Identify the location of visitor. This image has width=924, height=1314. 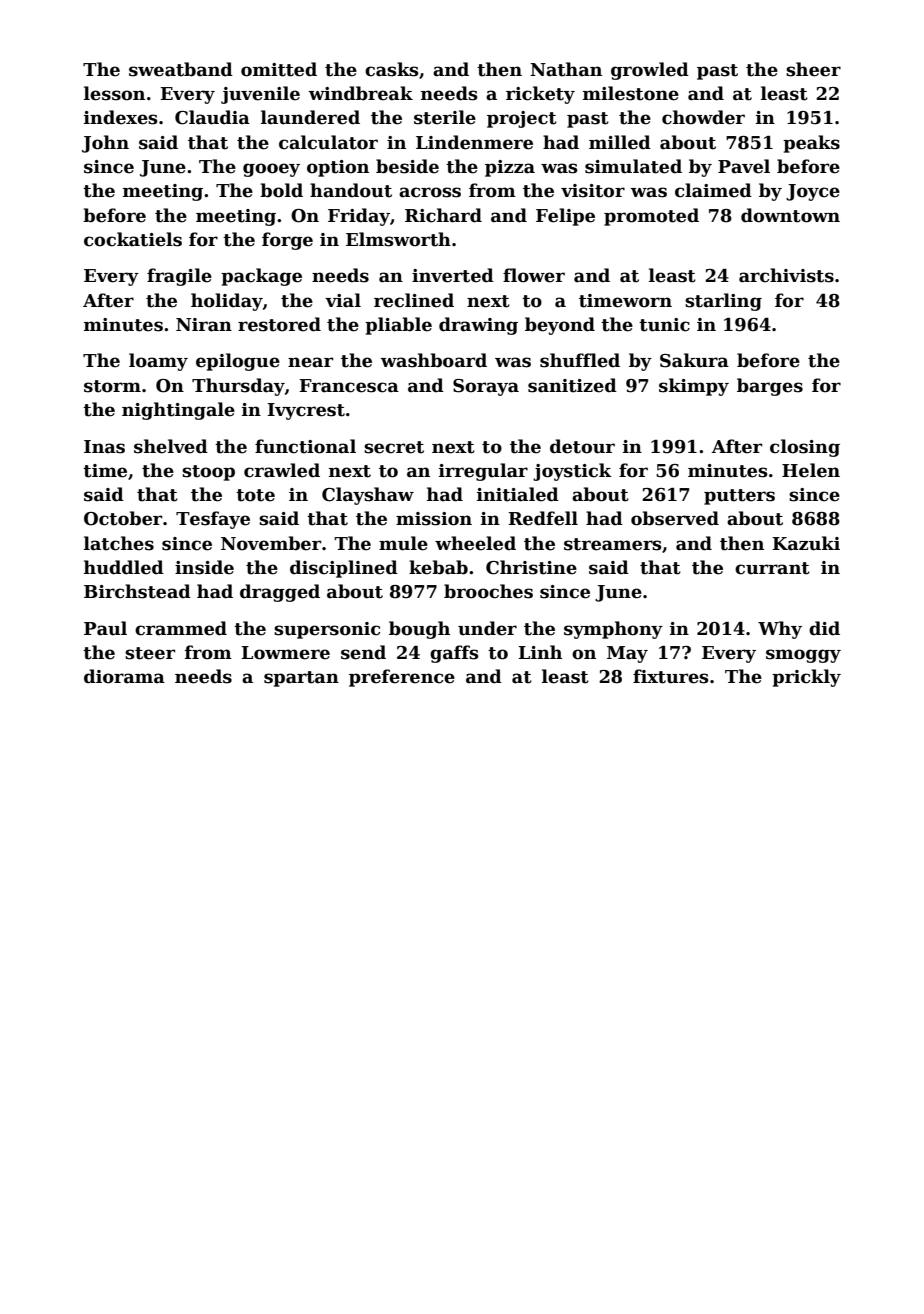
(593, 191).
